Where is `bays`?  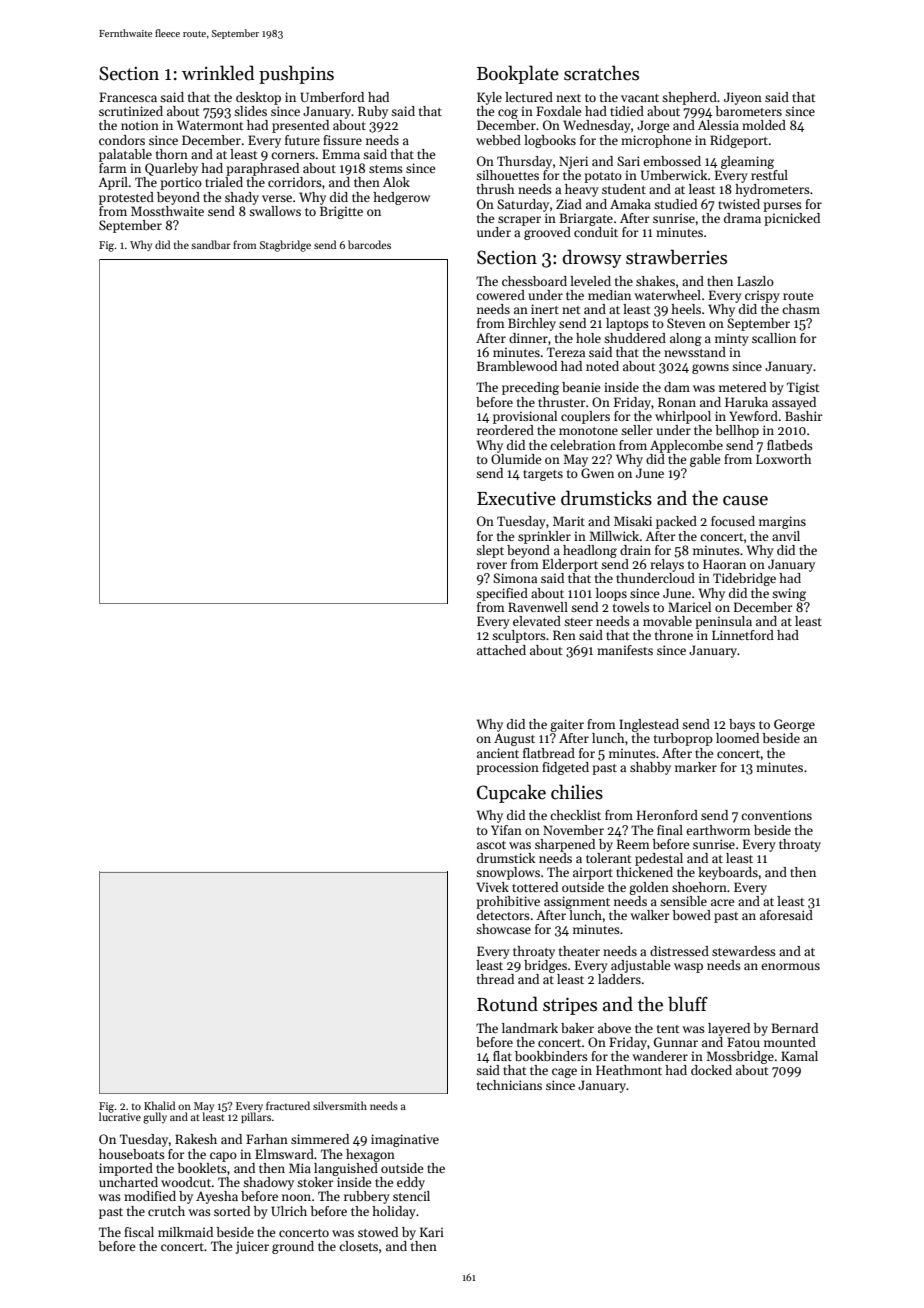
bays is located at coordinates (742, 725).
